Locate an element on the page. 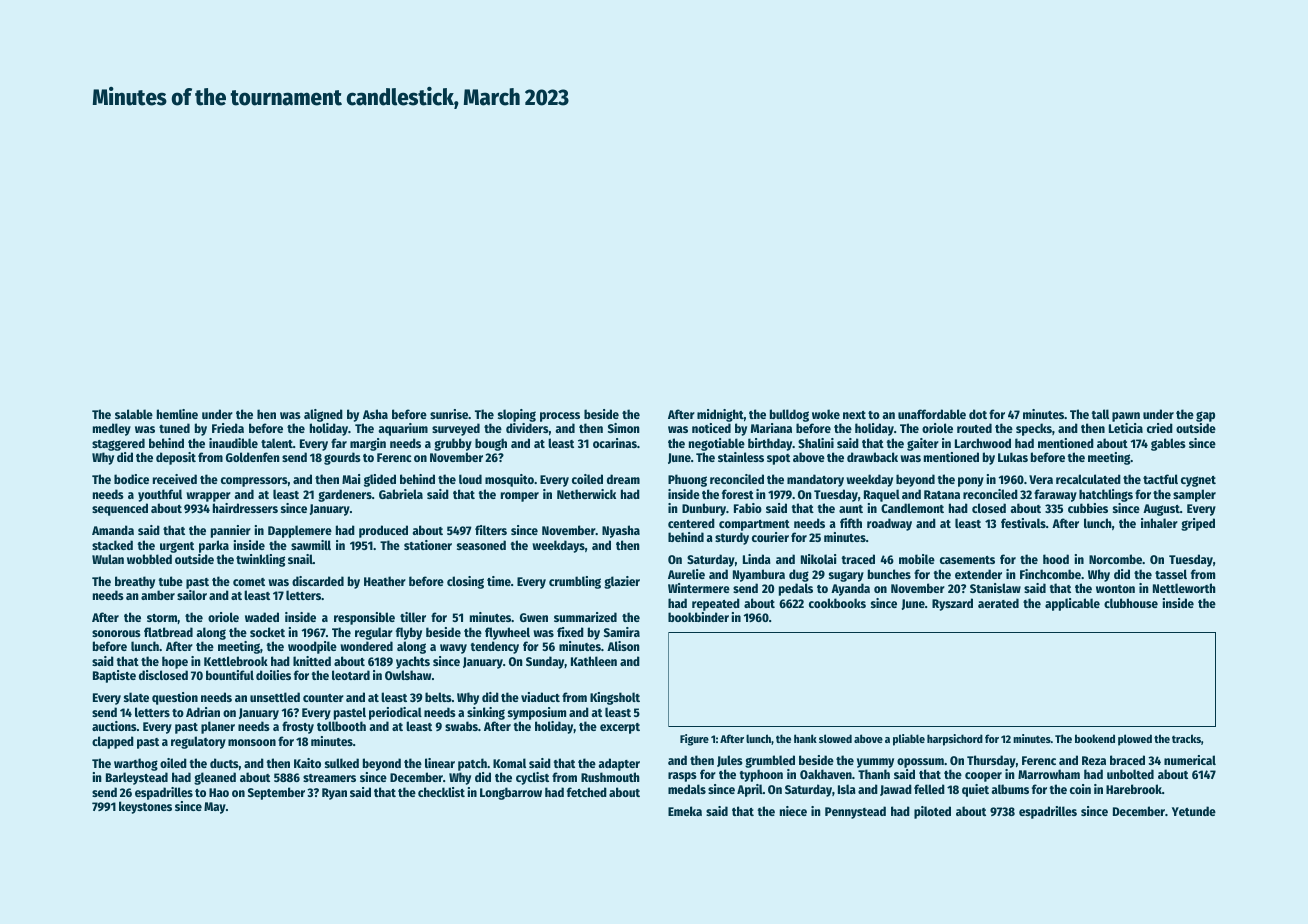 Image resolution: width=1308 pixels, height=924 pixels. hood is located at coordinates (1056, 559).
